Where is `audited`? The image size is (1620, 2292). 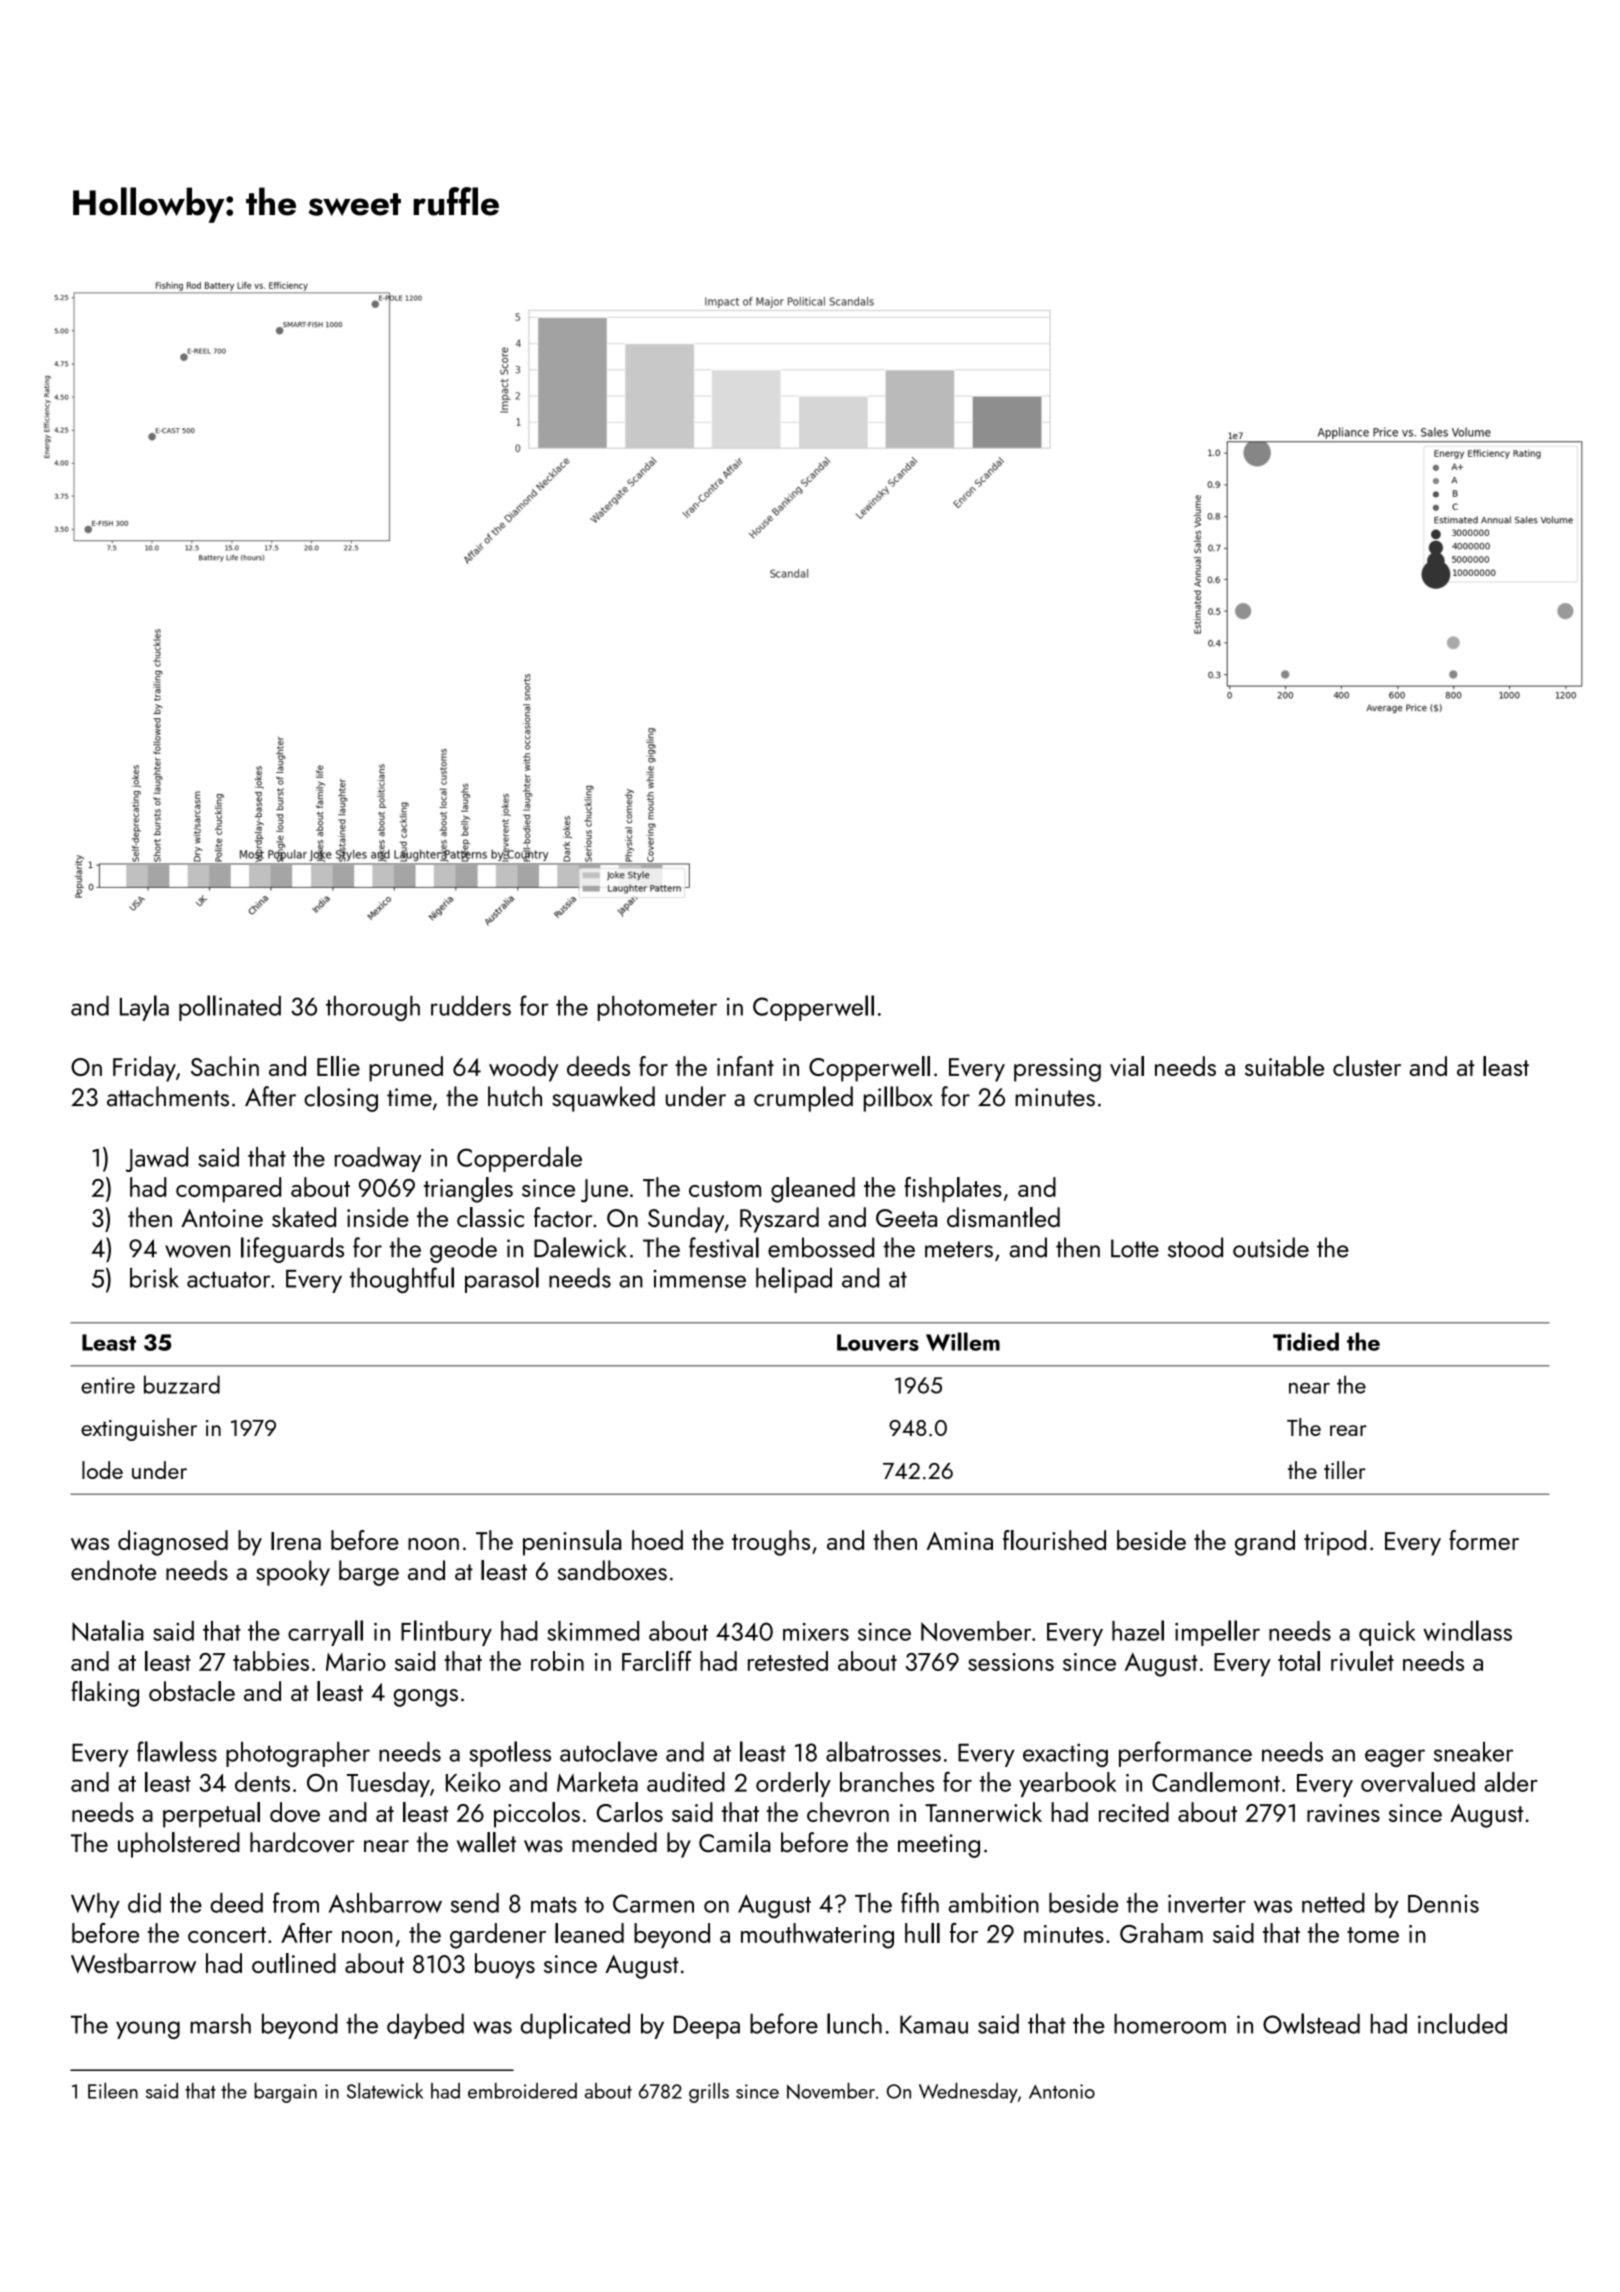 audited is located at coordinates (686, 1782).
